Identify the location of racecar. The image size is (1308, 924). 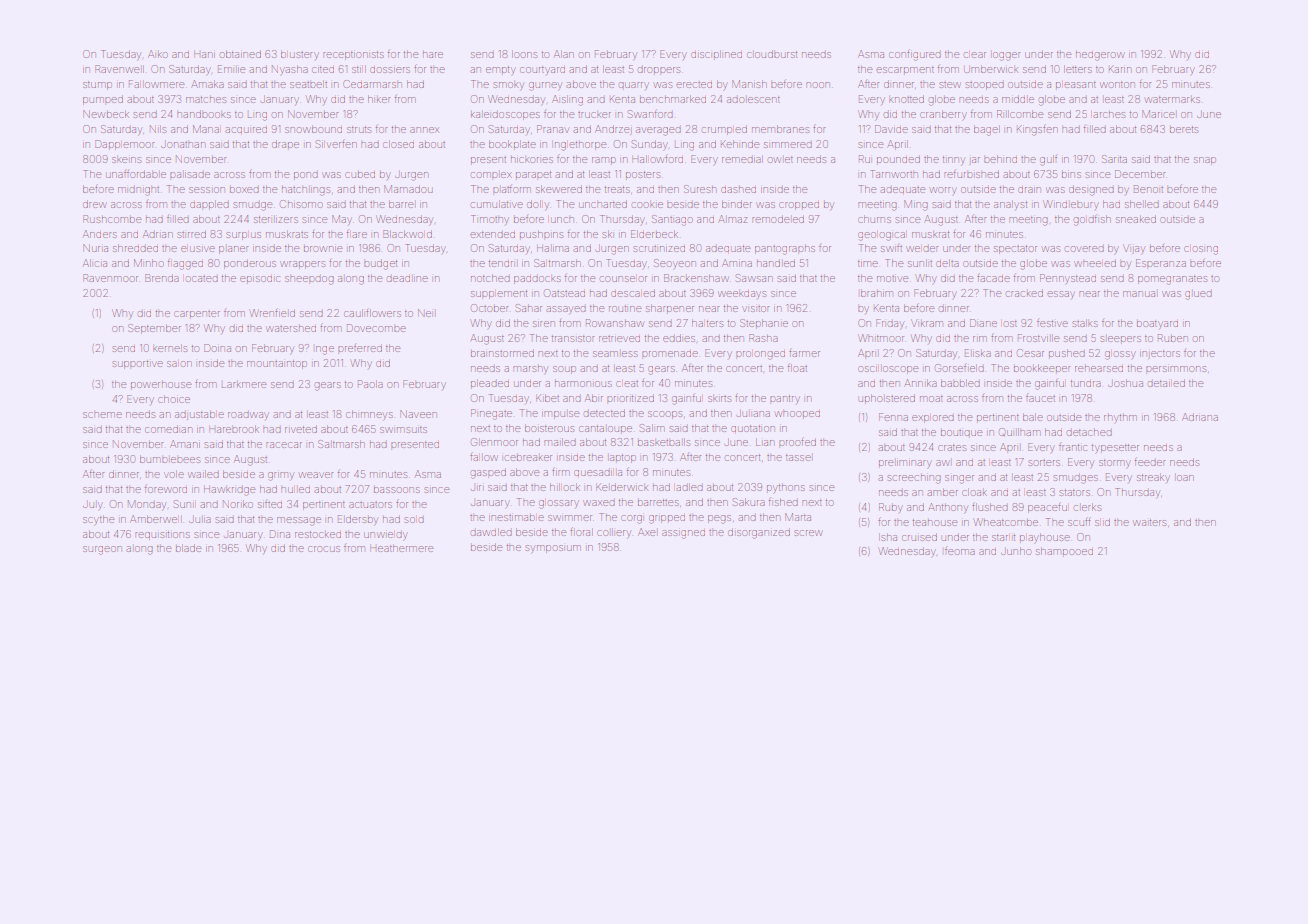
(284, 445).
